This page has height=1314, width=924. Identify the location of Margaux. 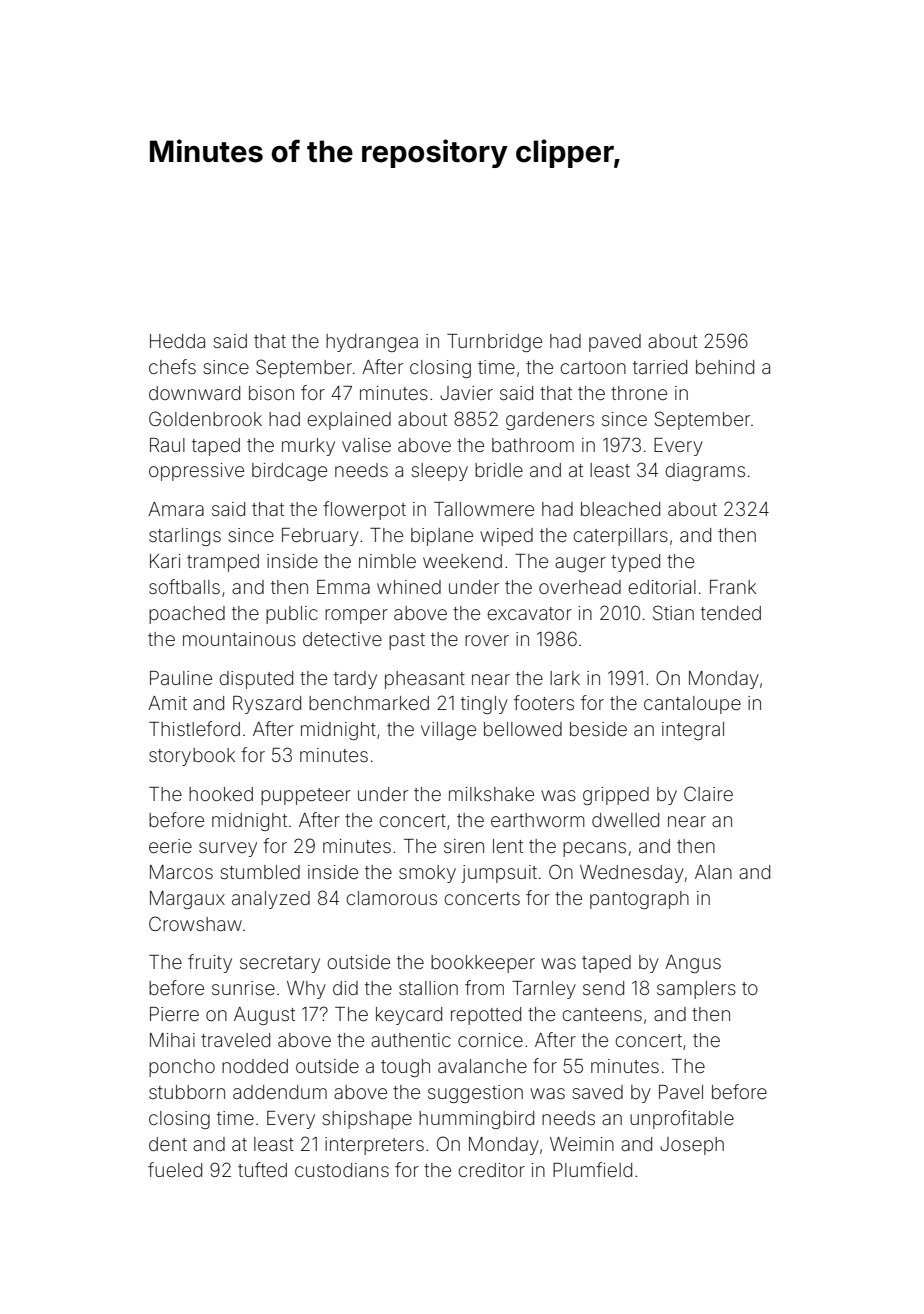
(187, 900).
